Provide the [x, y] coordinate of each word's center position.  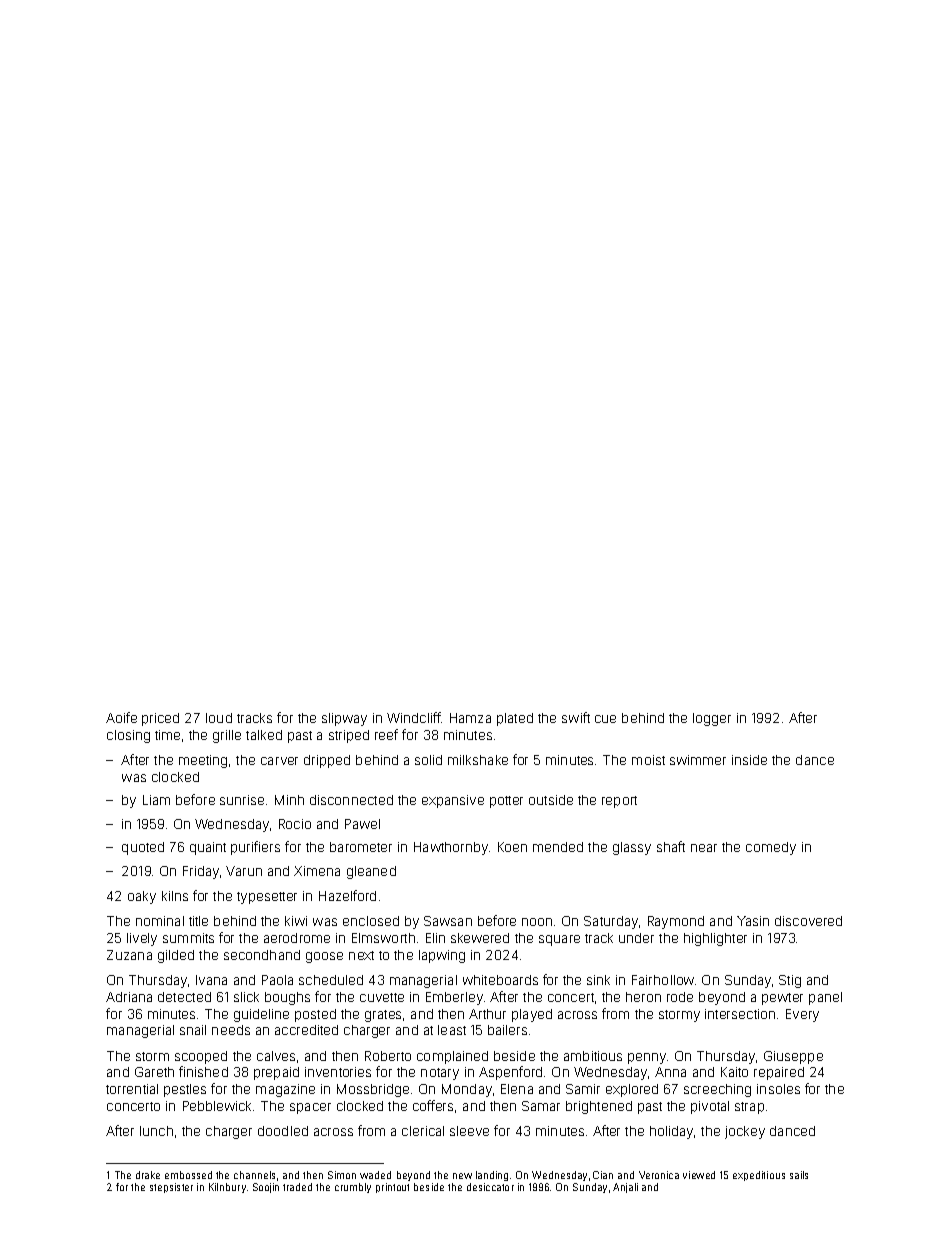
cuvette [382, 997]
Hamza [470, 718]
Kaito [734, 1072]
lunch [156, 1131]
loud [219, 718]
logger [712, 719]
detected [184, 997]
